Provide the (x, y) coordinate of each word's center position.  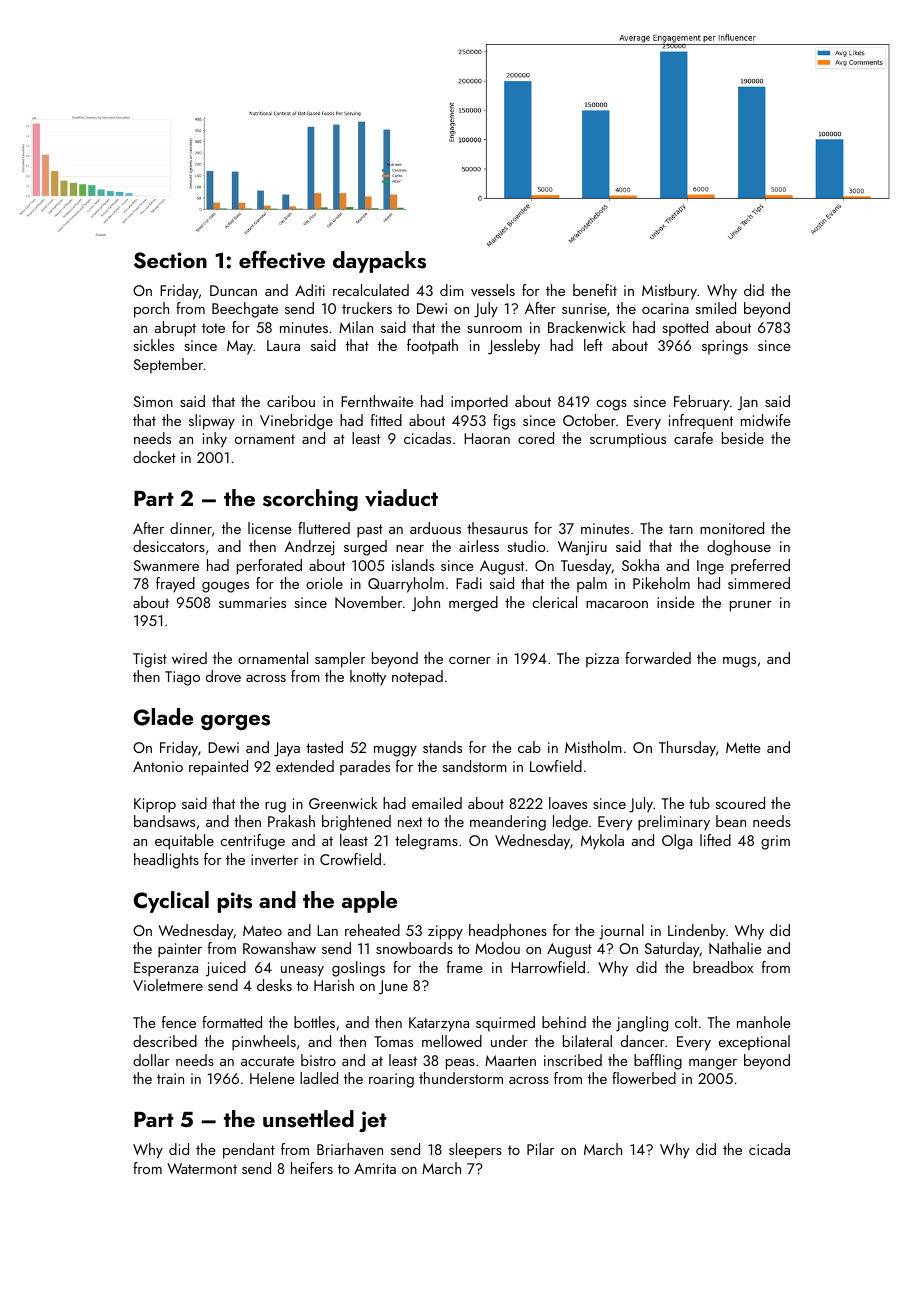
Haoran (487, 438)
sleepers (475, 1151)
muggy (395, 751)
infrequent (701, 422)
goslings (358, 969)
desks (274, 985)
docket (154, 457)
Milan (356, 327)
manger (713, 1064)
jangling (642, 1024)
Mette (743, 747)
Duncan (233, 290)
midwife (766, 420)
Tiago (182, 678)
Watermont (202, 1168)
